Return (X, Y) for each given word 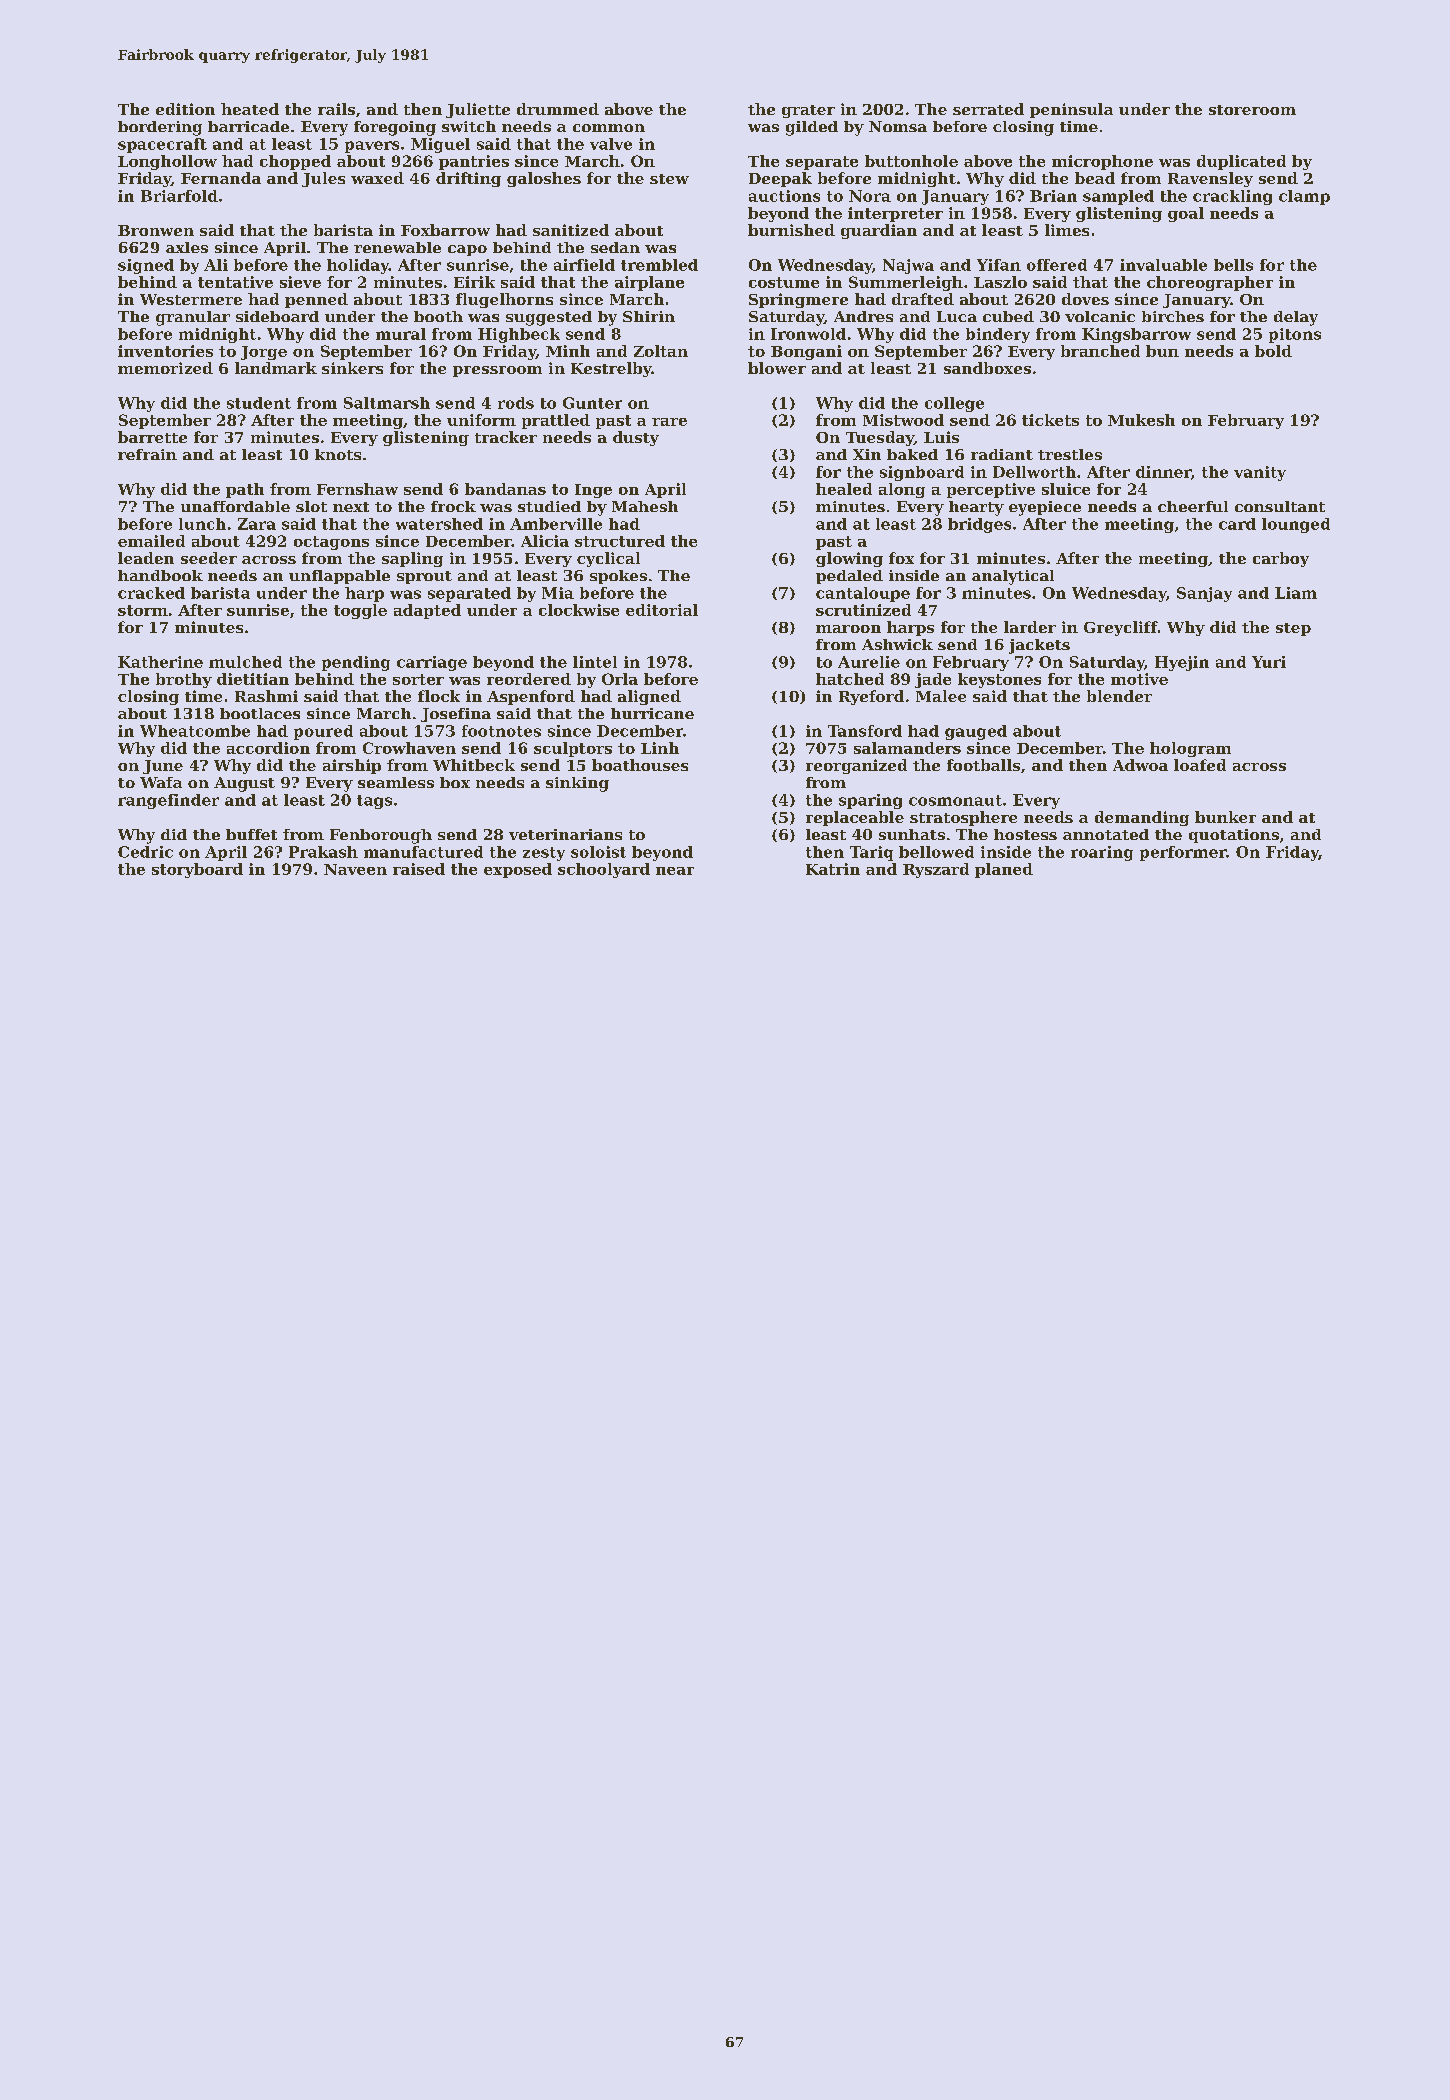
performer (1183, 853)
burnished (791, 230)
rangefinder (168, 801)
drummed (558, 109)
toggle (360, 611)
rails (336, 109)
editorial (662, 610)
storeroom (1252, 110)
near (675, 871)
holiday (358, 266)
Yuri (1269, 662)
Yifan (999, 265)
